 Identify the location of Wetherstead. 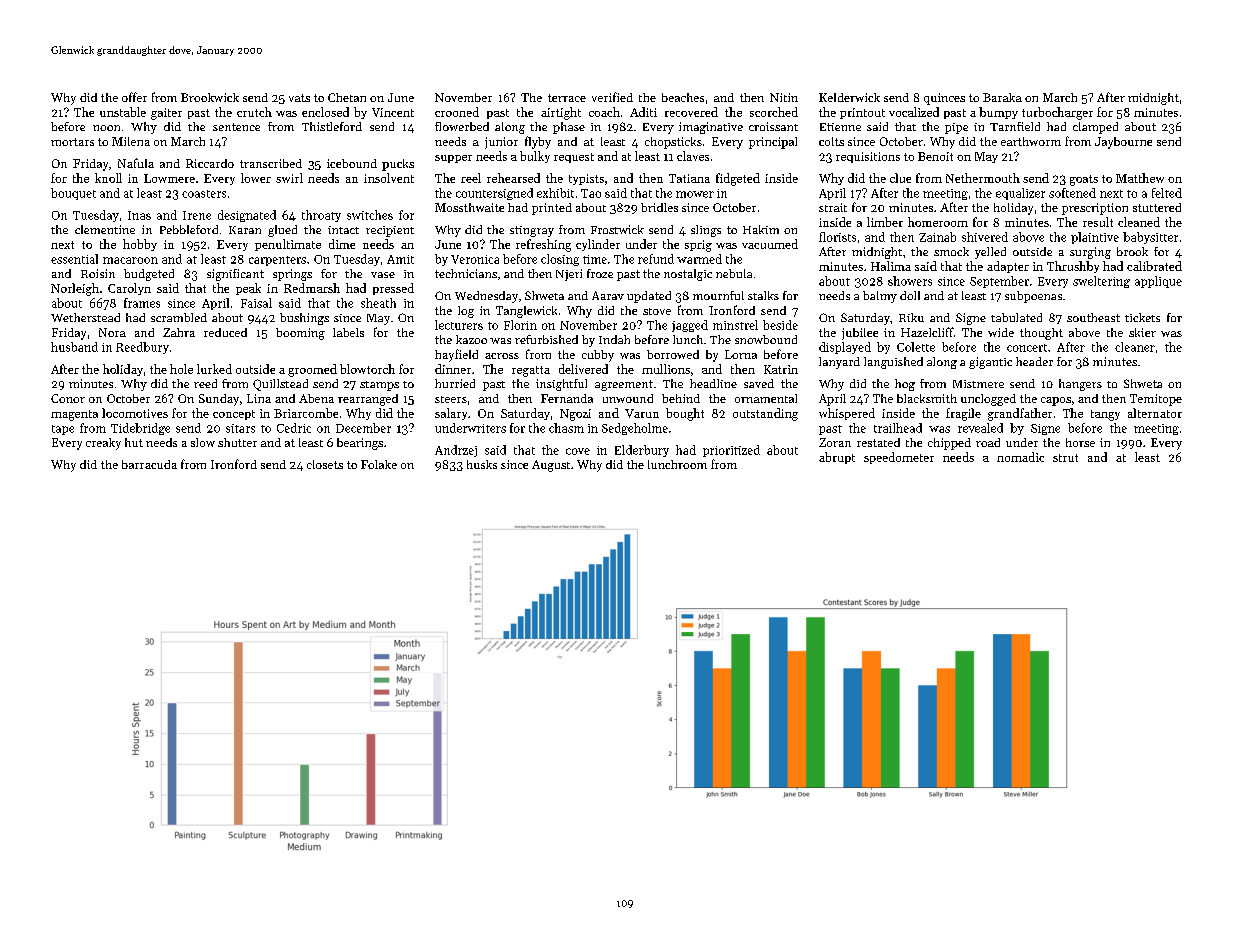
(85, 317).
